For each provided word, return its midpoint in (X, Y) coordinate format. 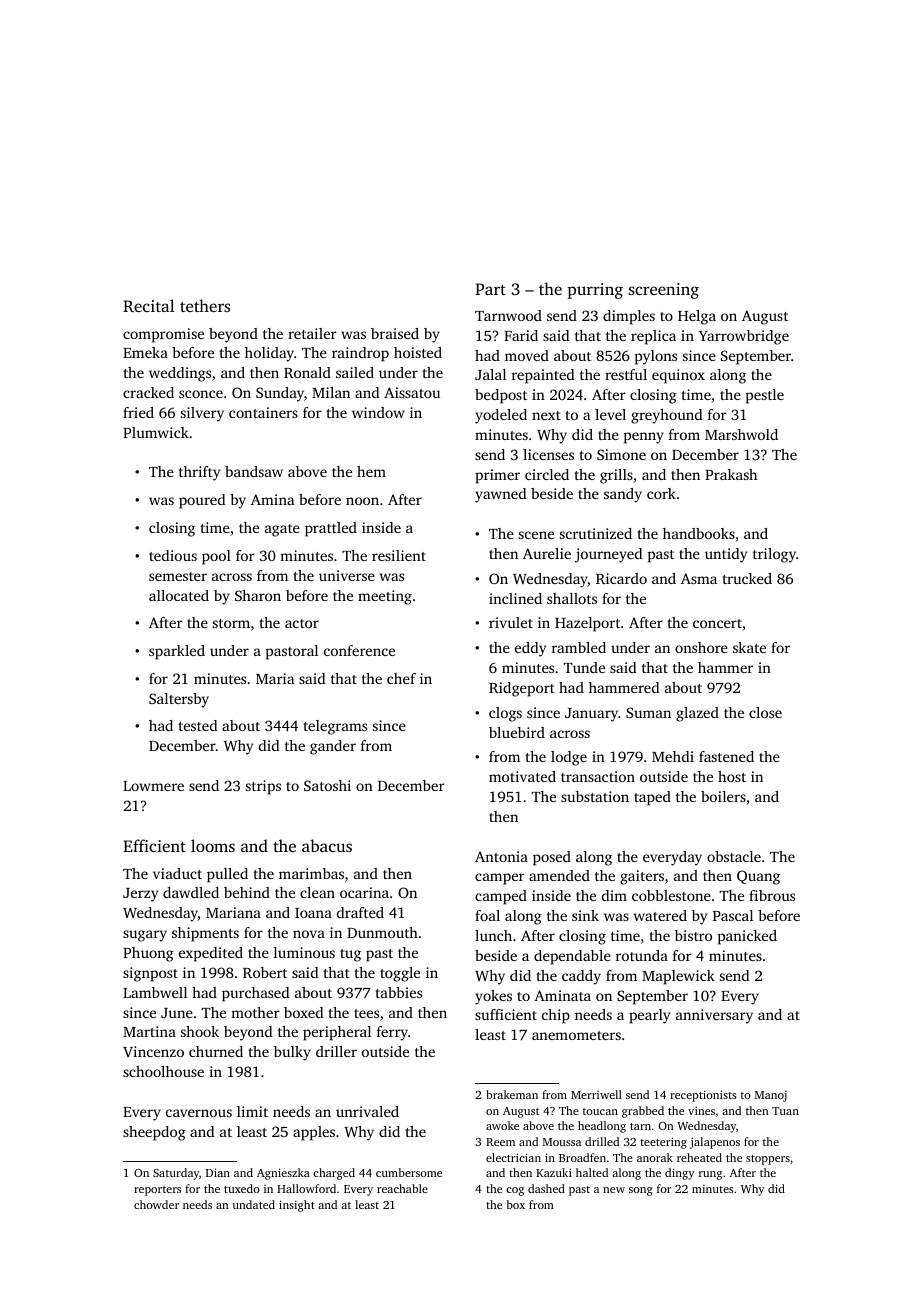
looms (213, 845)
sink (585, 915)
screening (664, 291)
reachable (402, 1188)
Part (490, 289)
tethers (205, 305)
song (641, 1191)
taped (652, 798)
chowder (156, 1204)
